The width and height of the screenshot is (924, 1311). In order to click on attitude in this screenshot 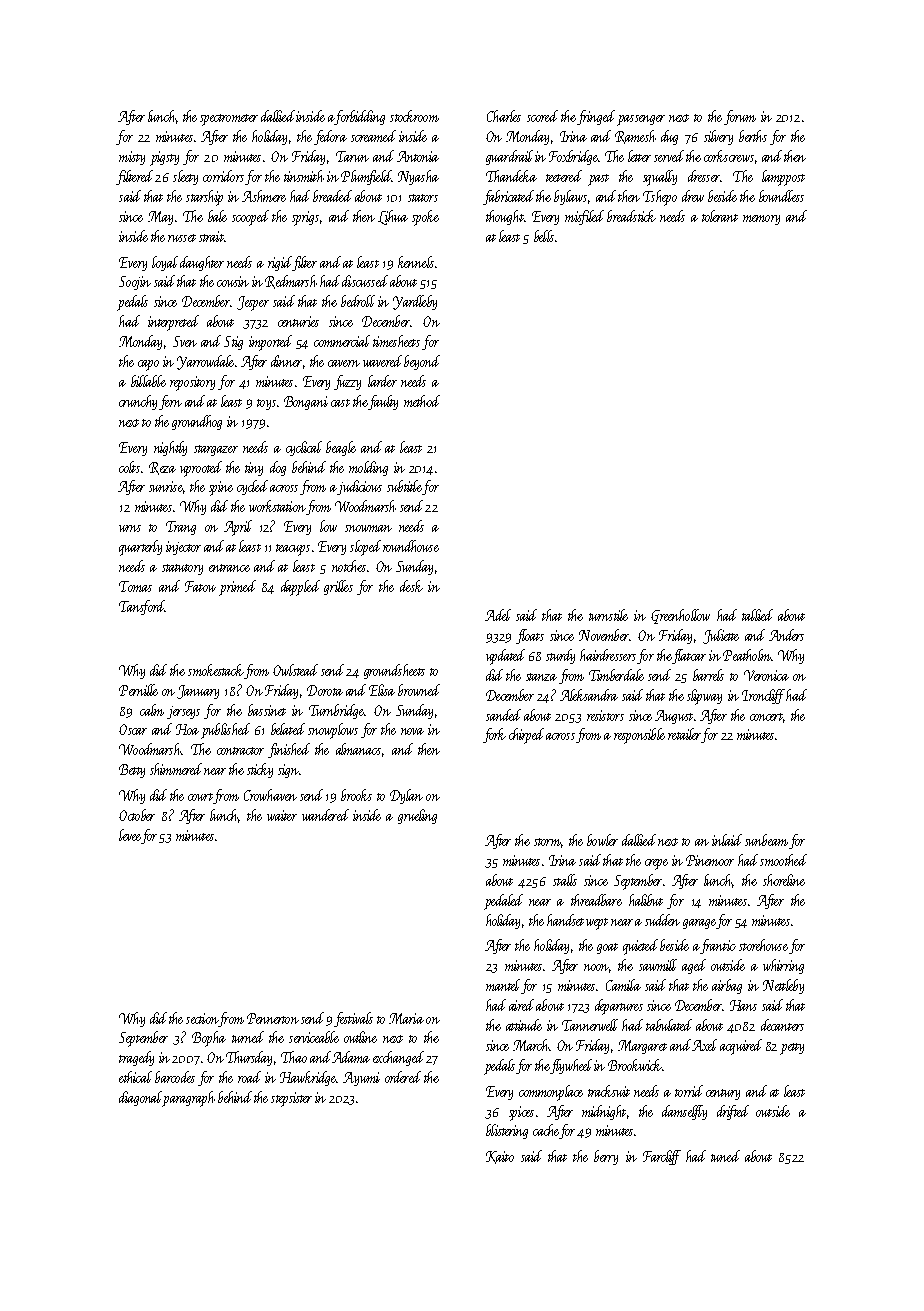, I will do `click(524, 1025)`.
